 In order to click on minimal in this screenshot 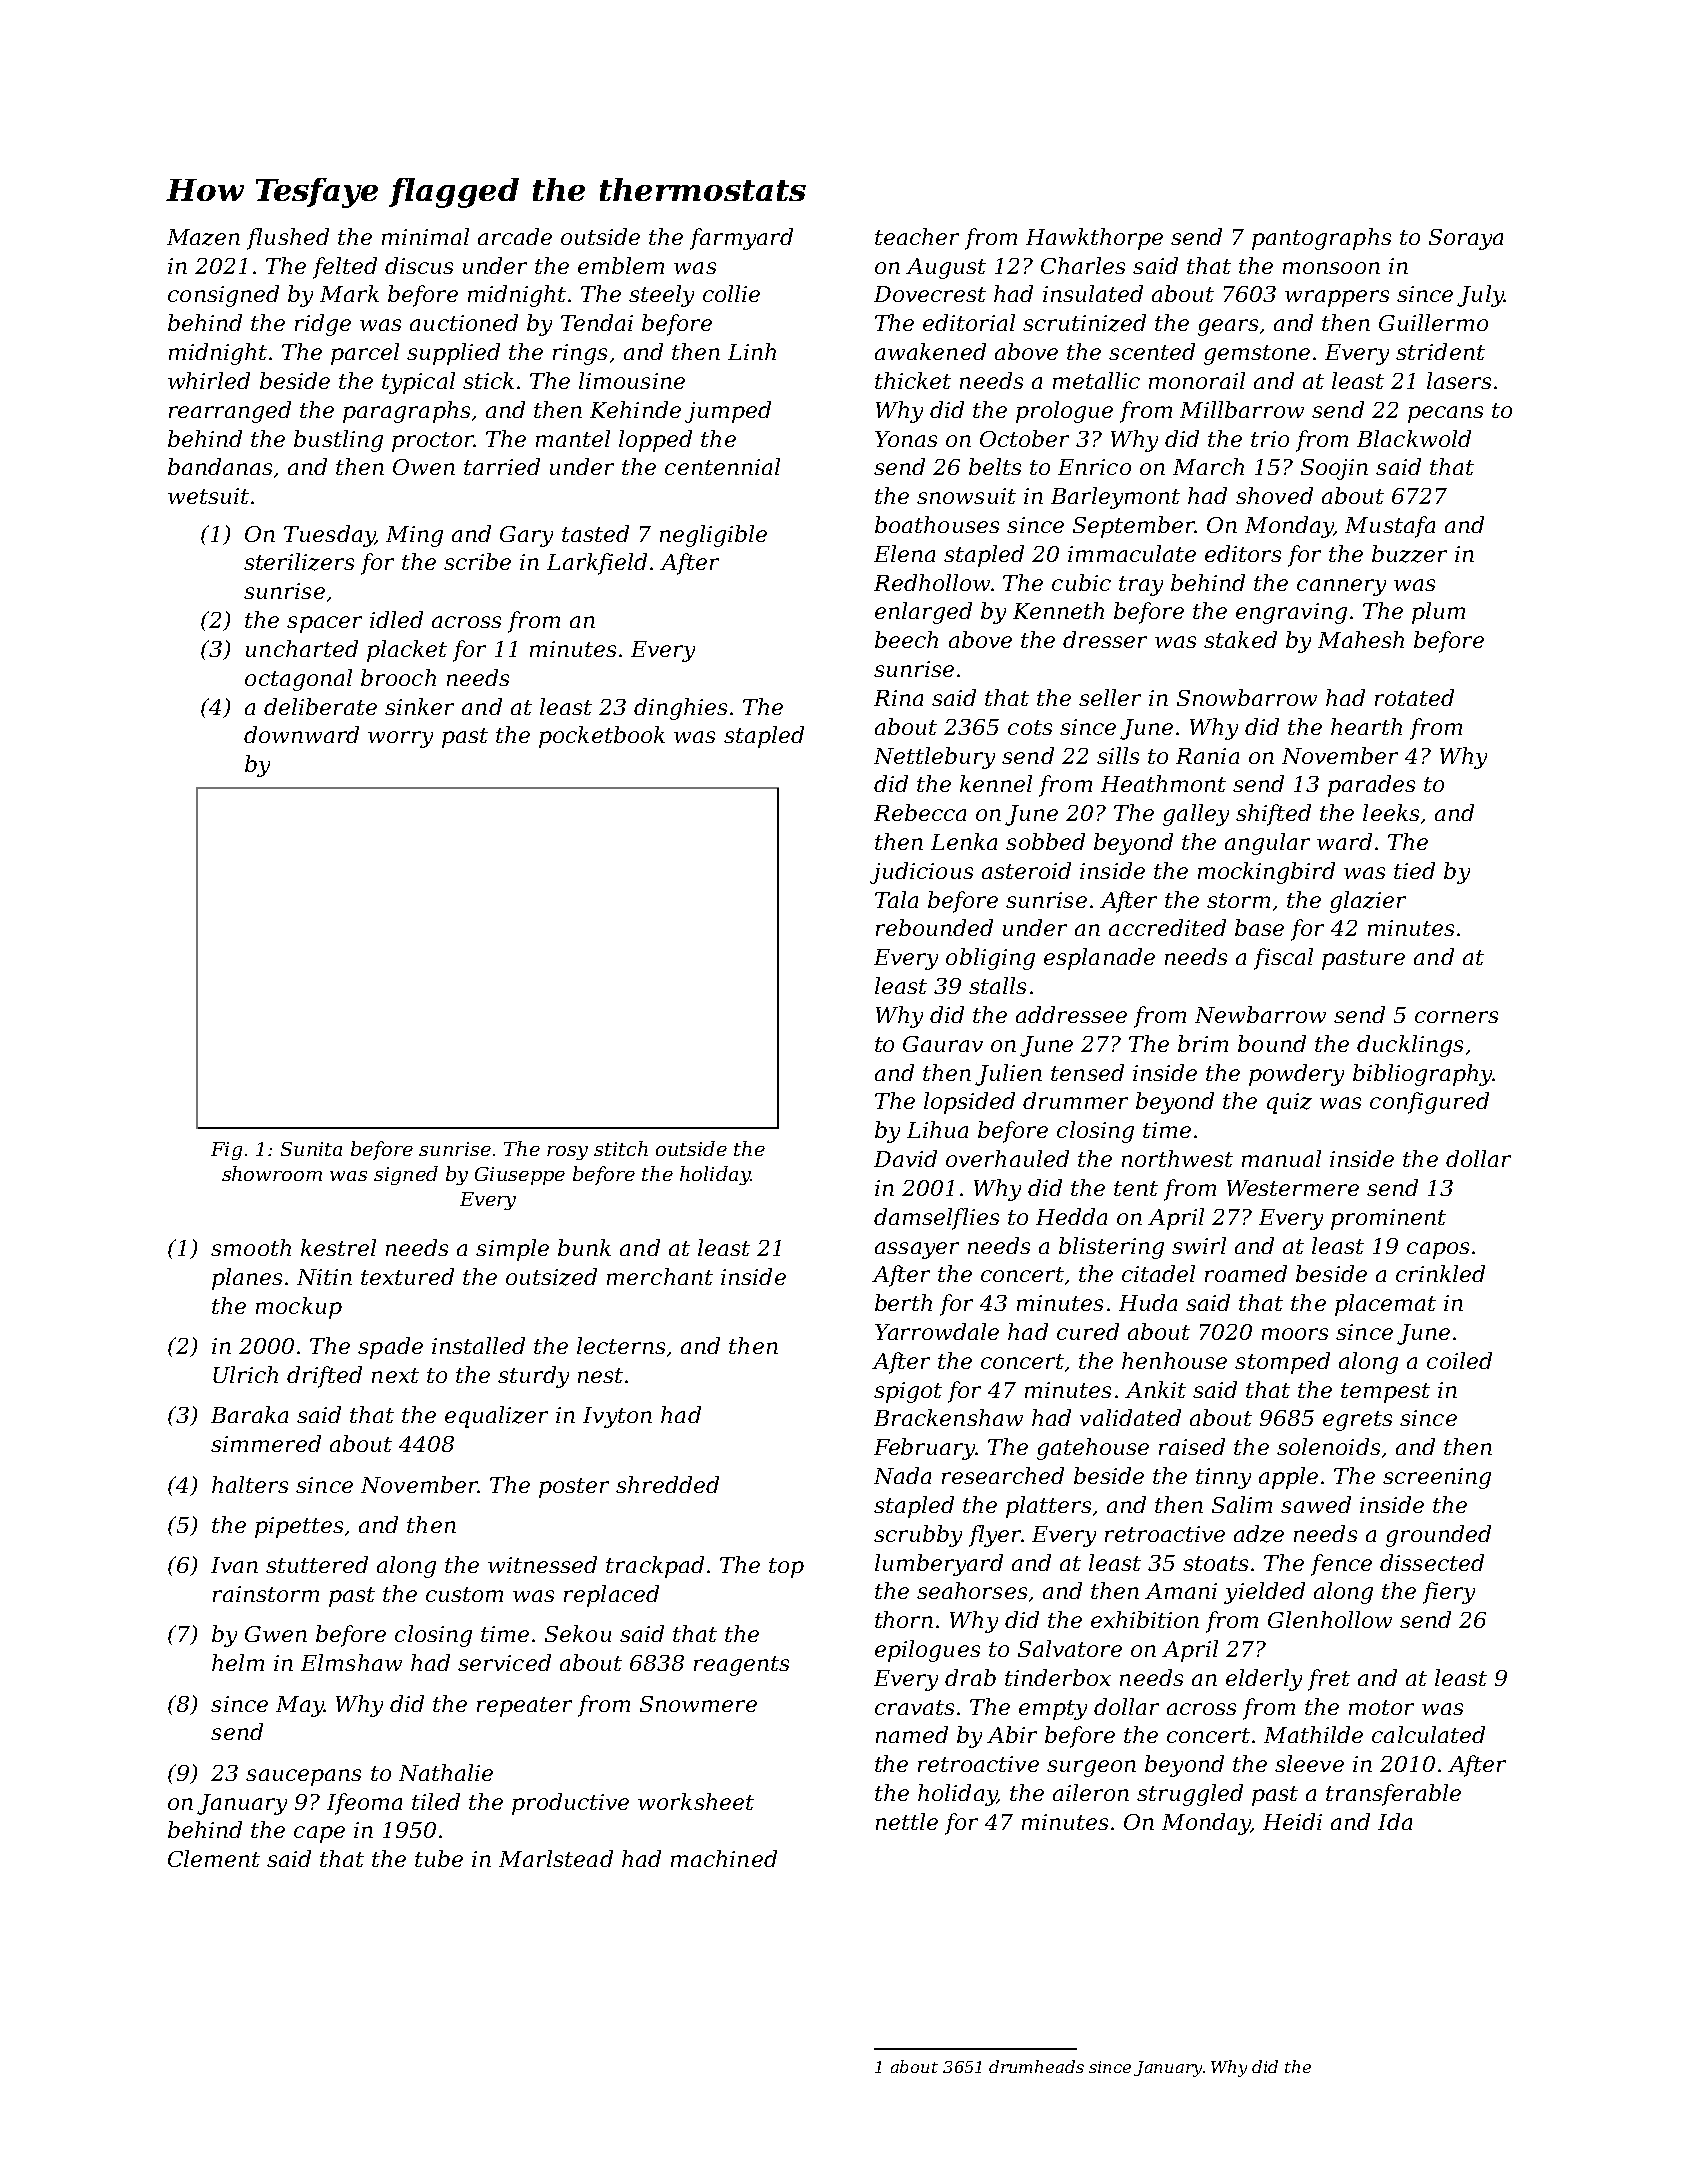, I will do `click(425, 236)`.
